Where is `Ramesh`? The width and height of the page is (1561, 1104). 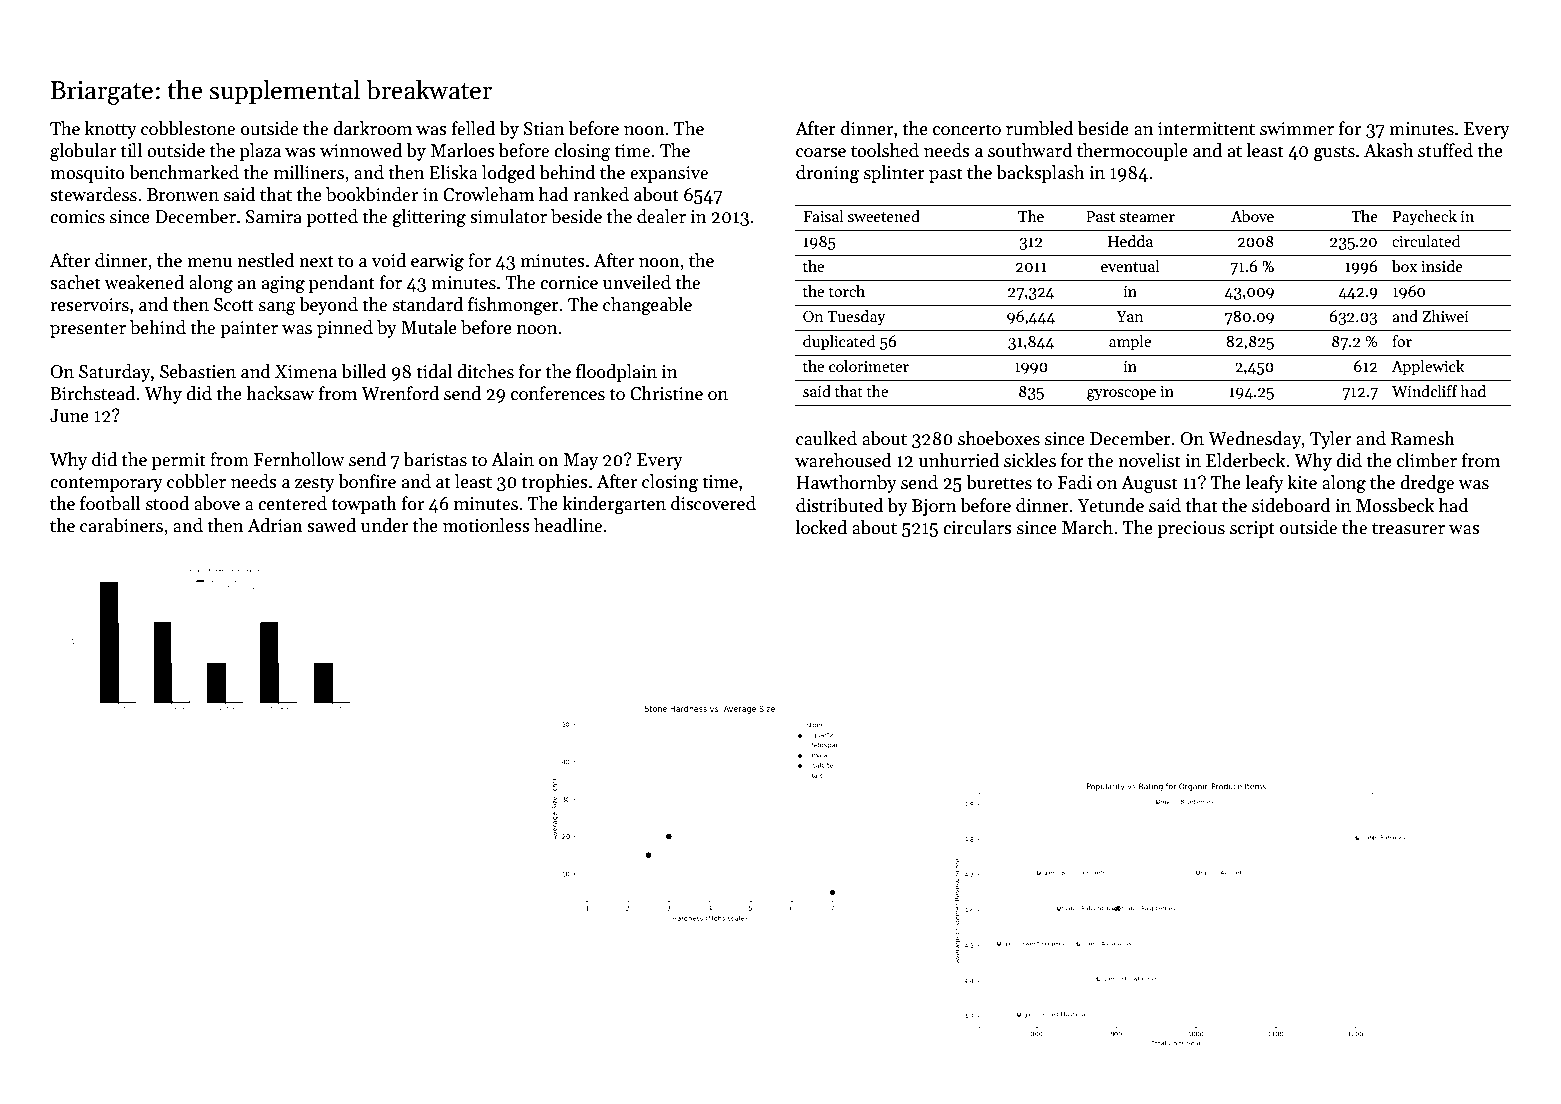
Ramesh is located at coordinates (1423, 438).
